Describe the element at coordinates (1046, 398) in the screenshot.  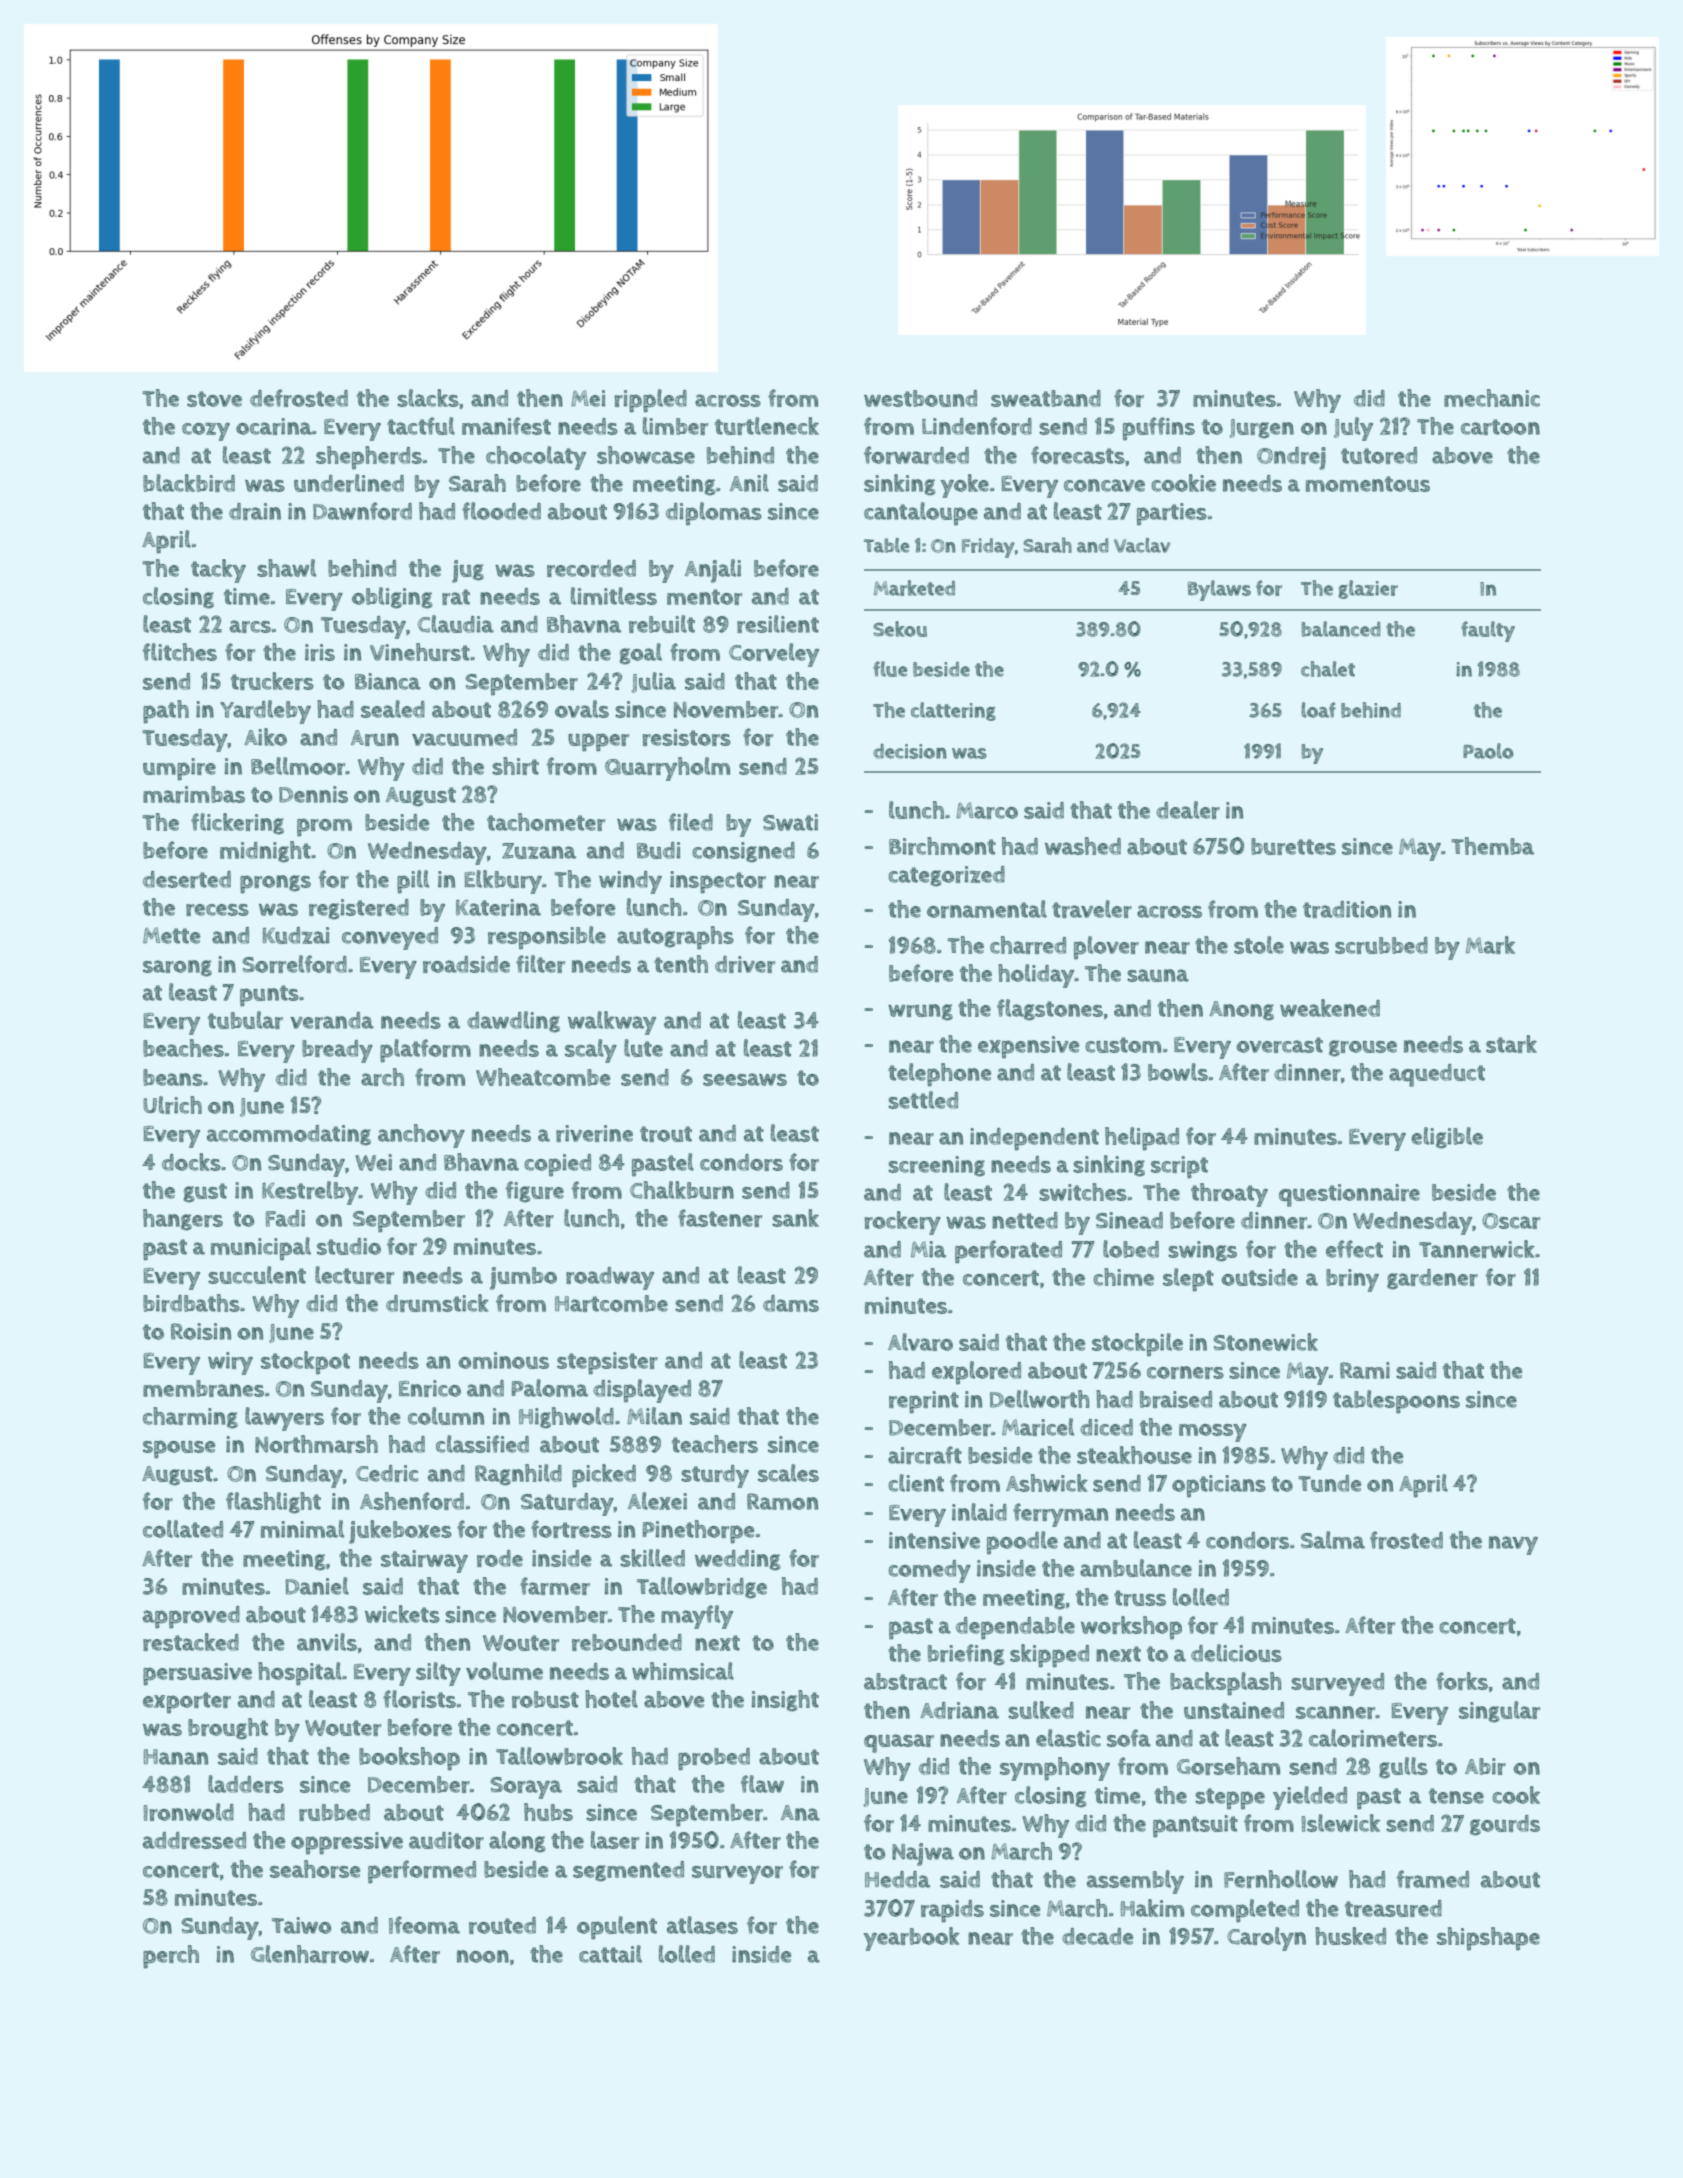
I see `sweatband` at that location.
